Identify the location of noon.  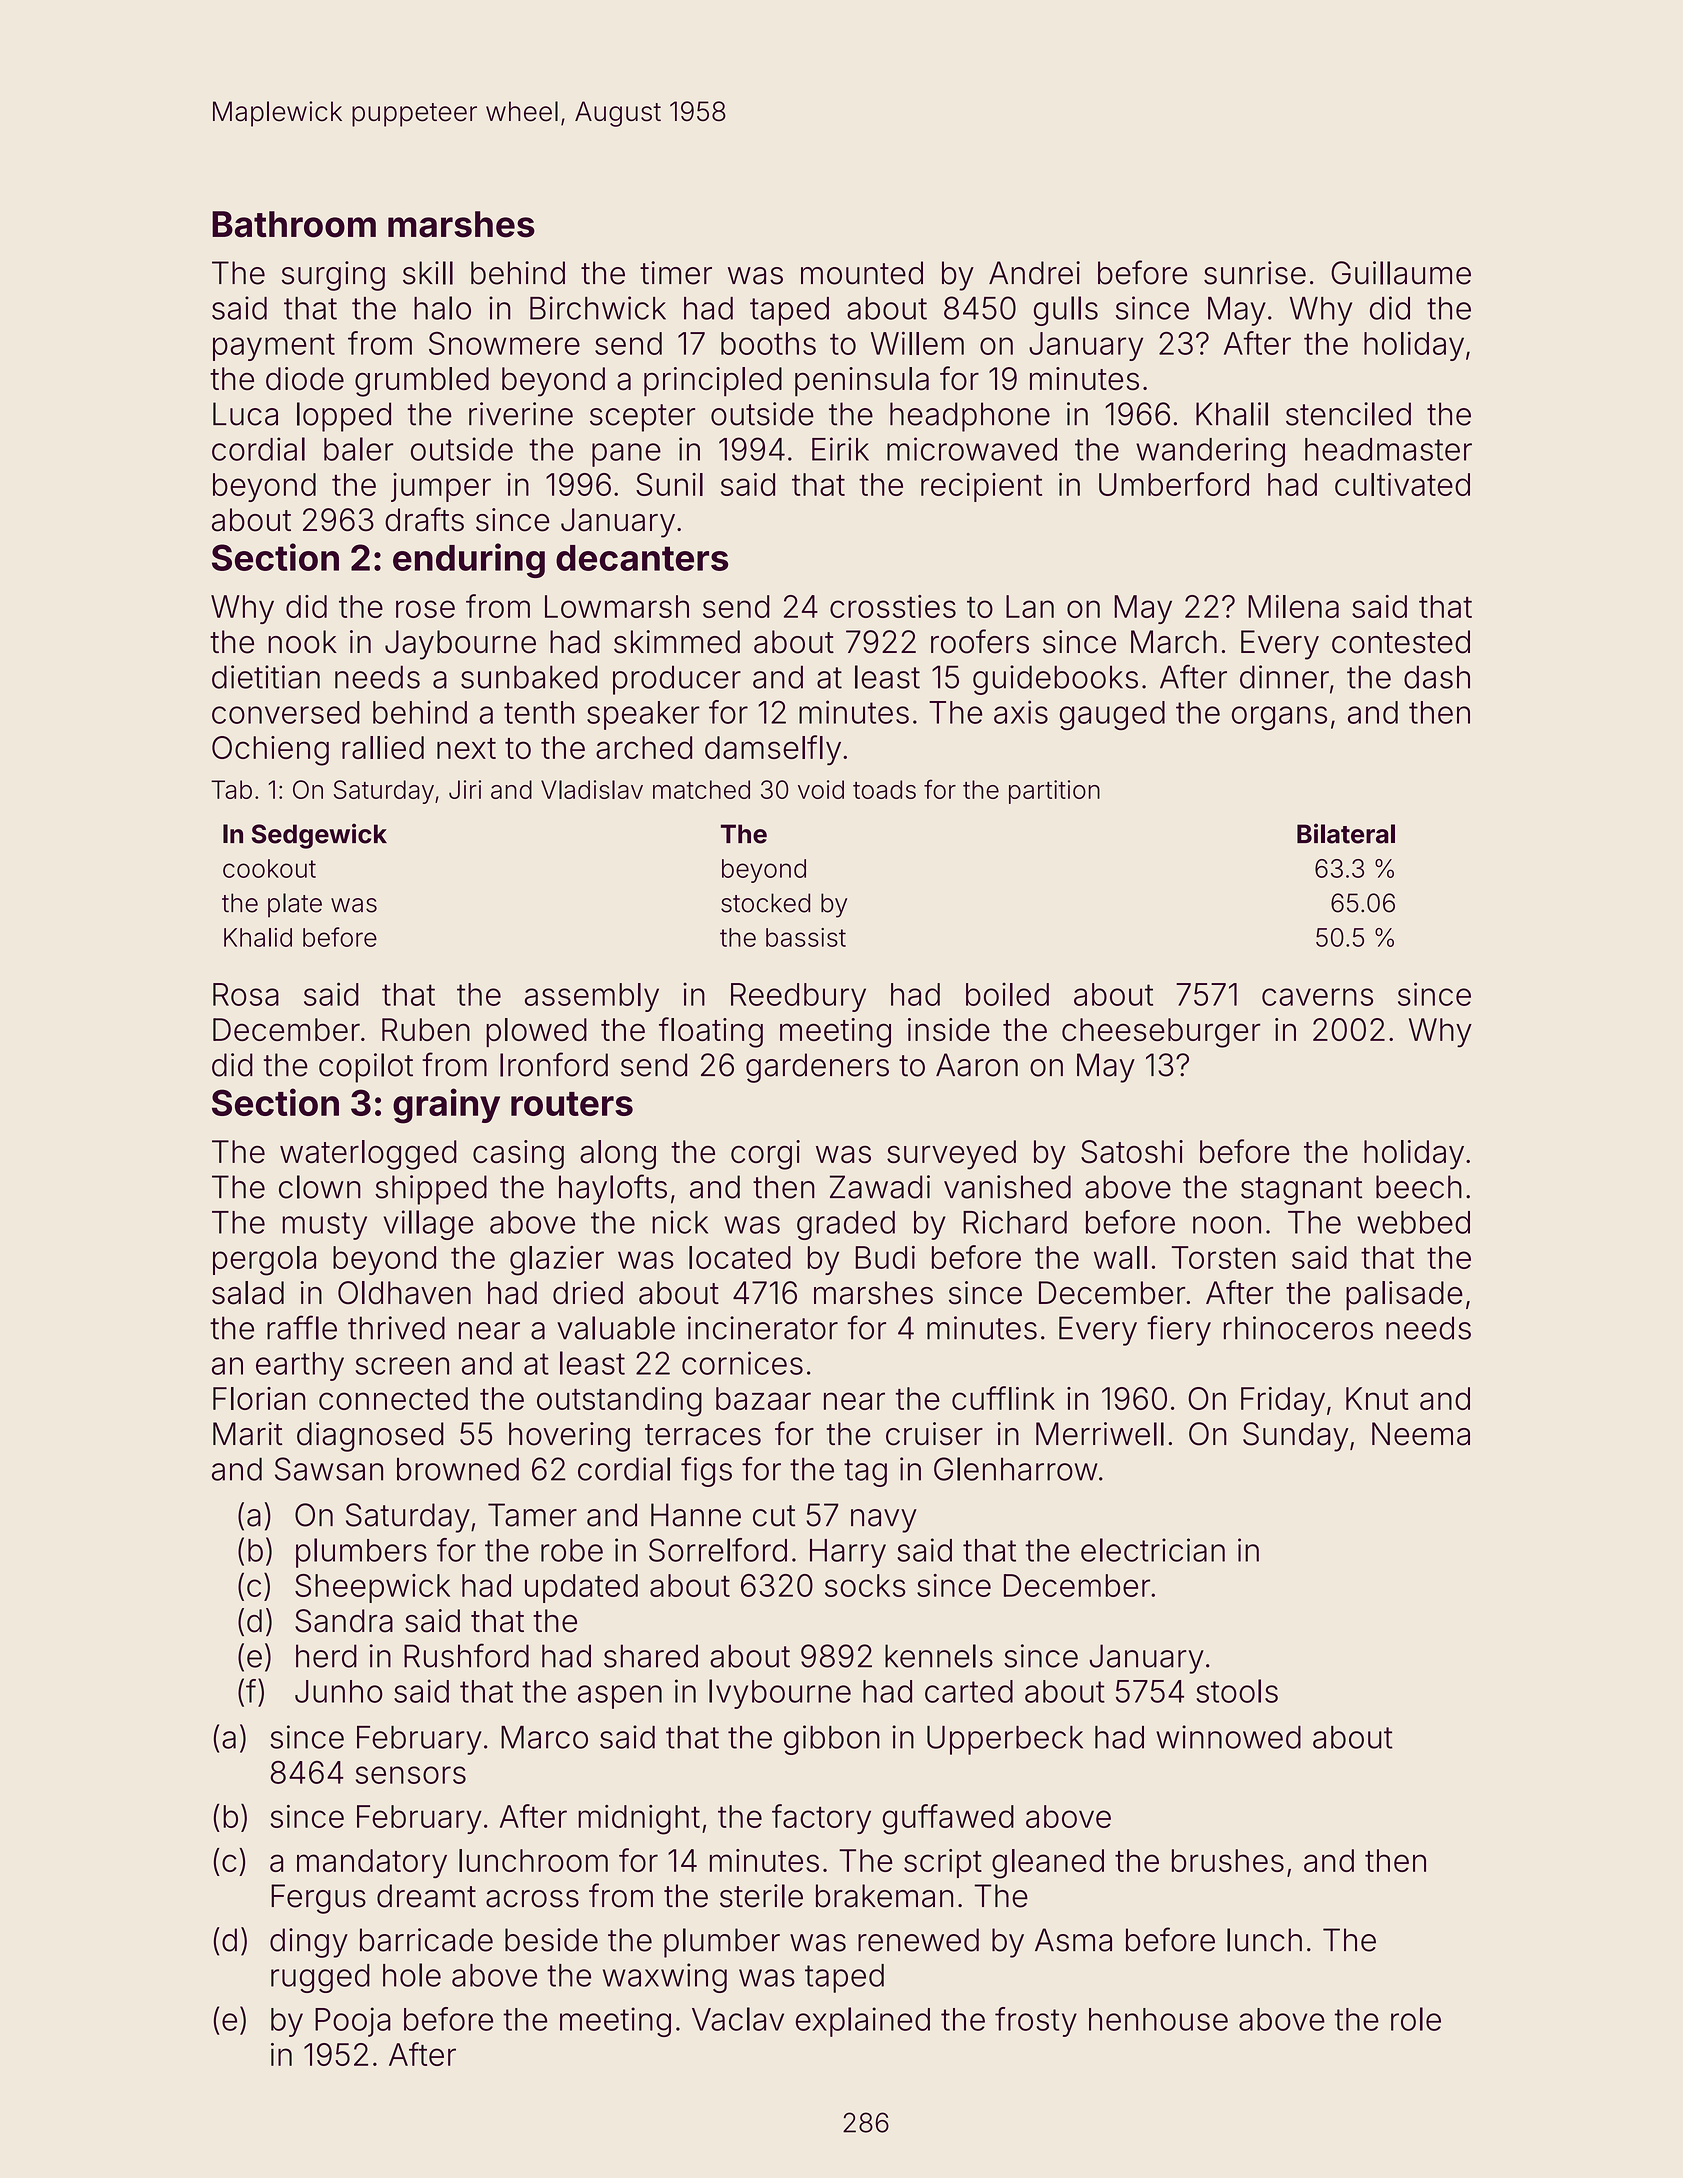
(1227, 1225).
